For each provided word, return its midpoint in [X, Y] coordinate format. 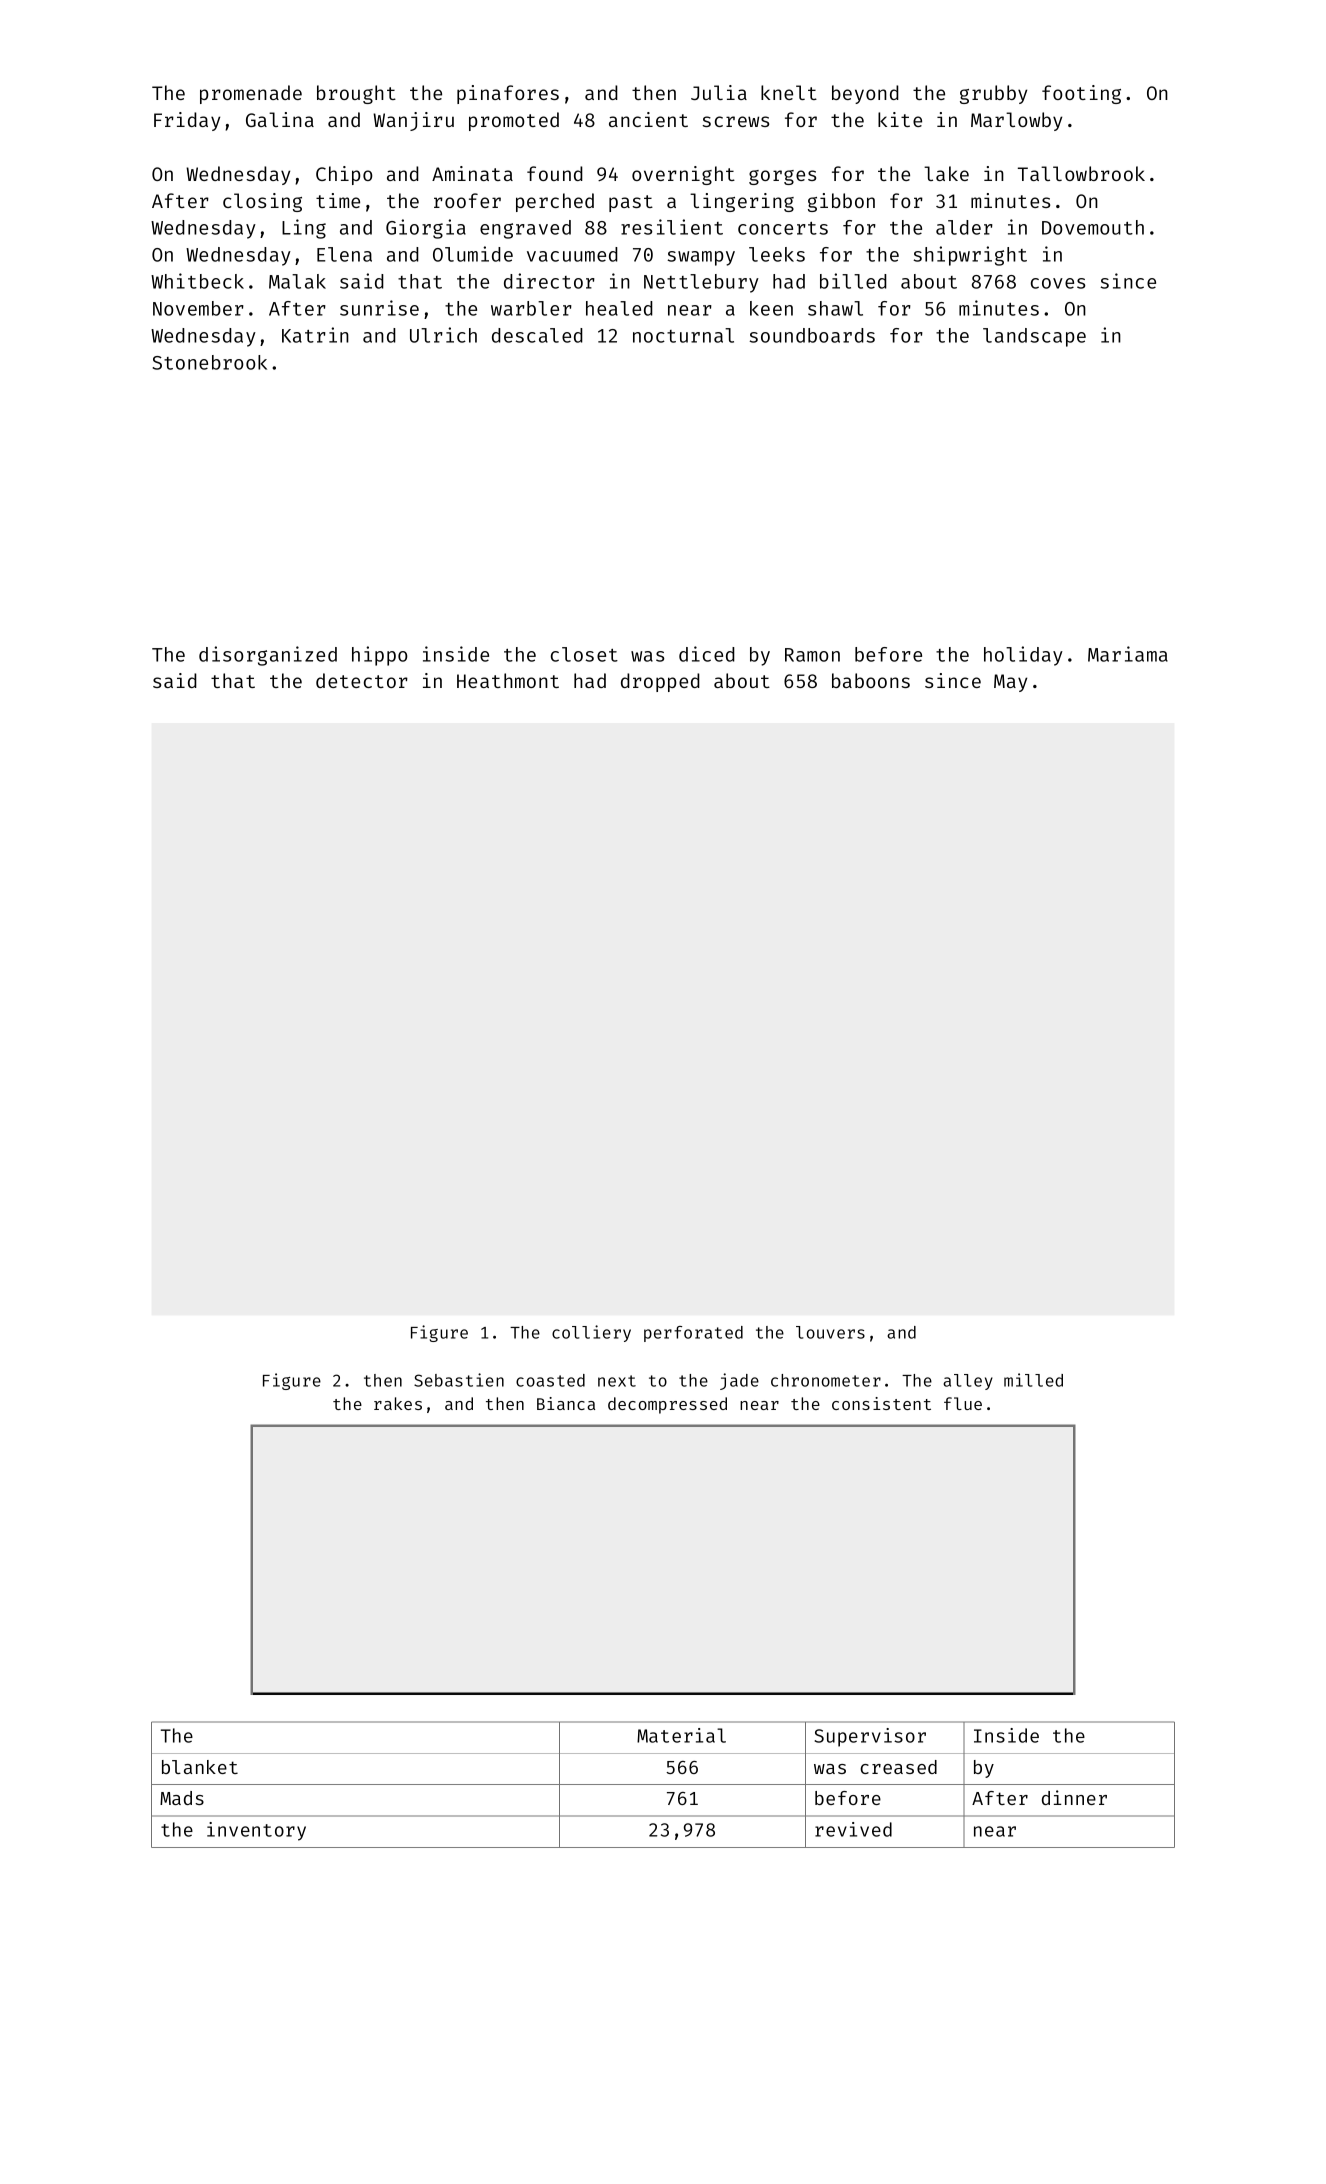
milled [1033, 1380]
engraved [525, 229]
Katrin [315, 335]
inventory [256, 1831]
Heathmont [508, 680]
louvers [830, 1332]
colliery [591, 1333]
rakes [398, 1403]
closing [262, 202]
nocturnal [683, 335]
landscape [1034, 337]
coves [1058, 283]
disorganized [268, 656]
